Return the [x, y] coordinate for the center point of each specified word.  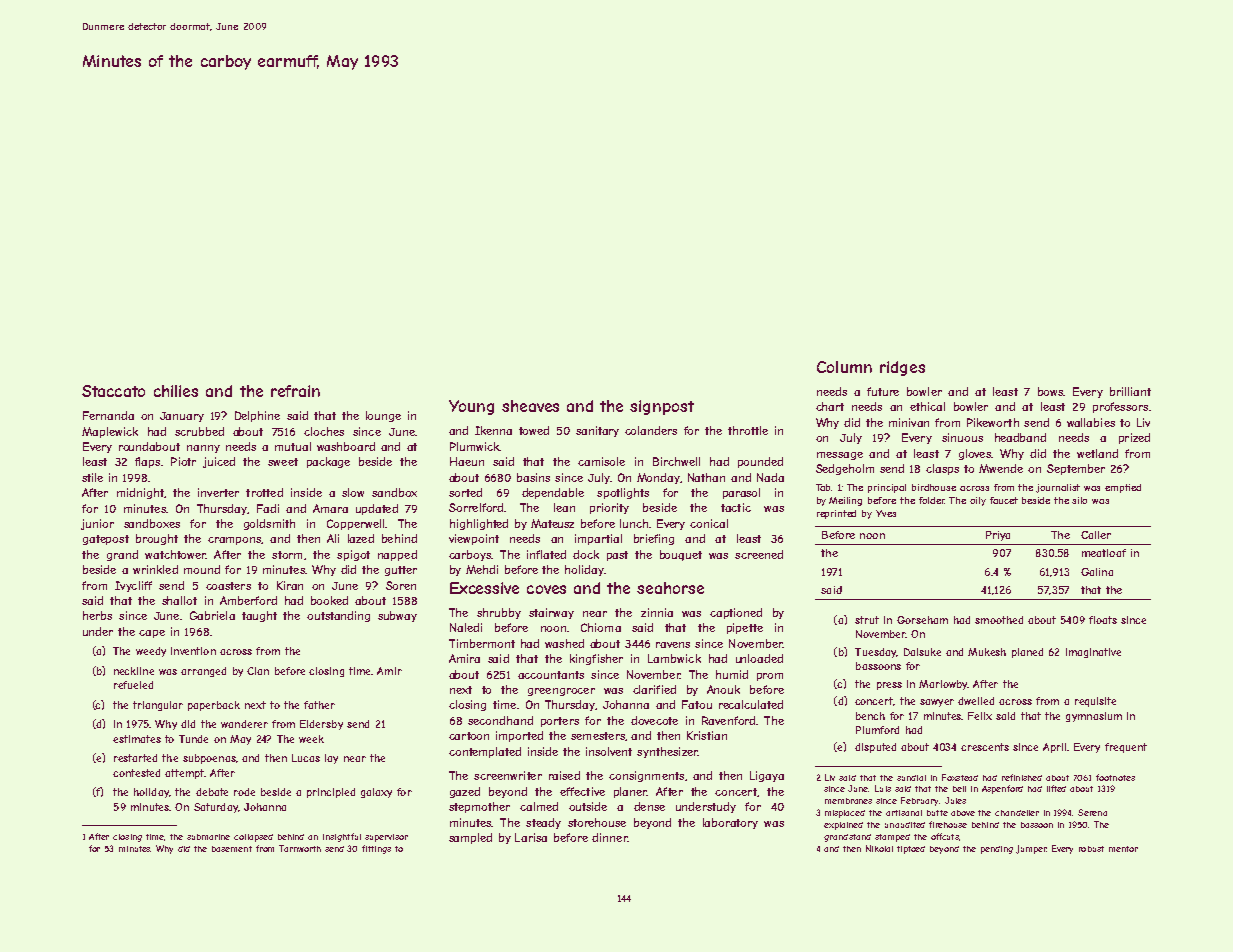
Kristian [707, 735]
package [328, 462]
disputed [875, 748]
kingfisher [596, 659]
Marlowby [943, 685]
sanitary [597, 431]
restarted [135, 758]
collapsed [253, 838]
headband [1020, 437]
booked [329, 600]
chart [830, 406]
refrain [295, 391]
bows [1050, 391]
